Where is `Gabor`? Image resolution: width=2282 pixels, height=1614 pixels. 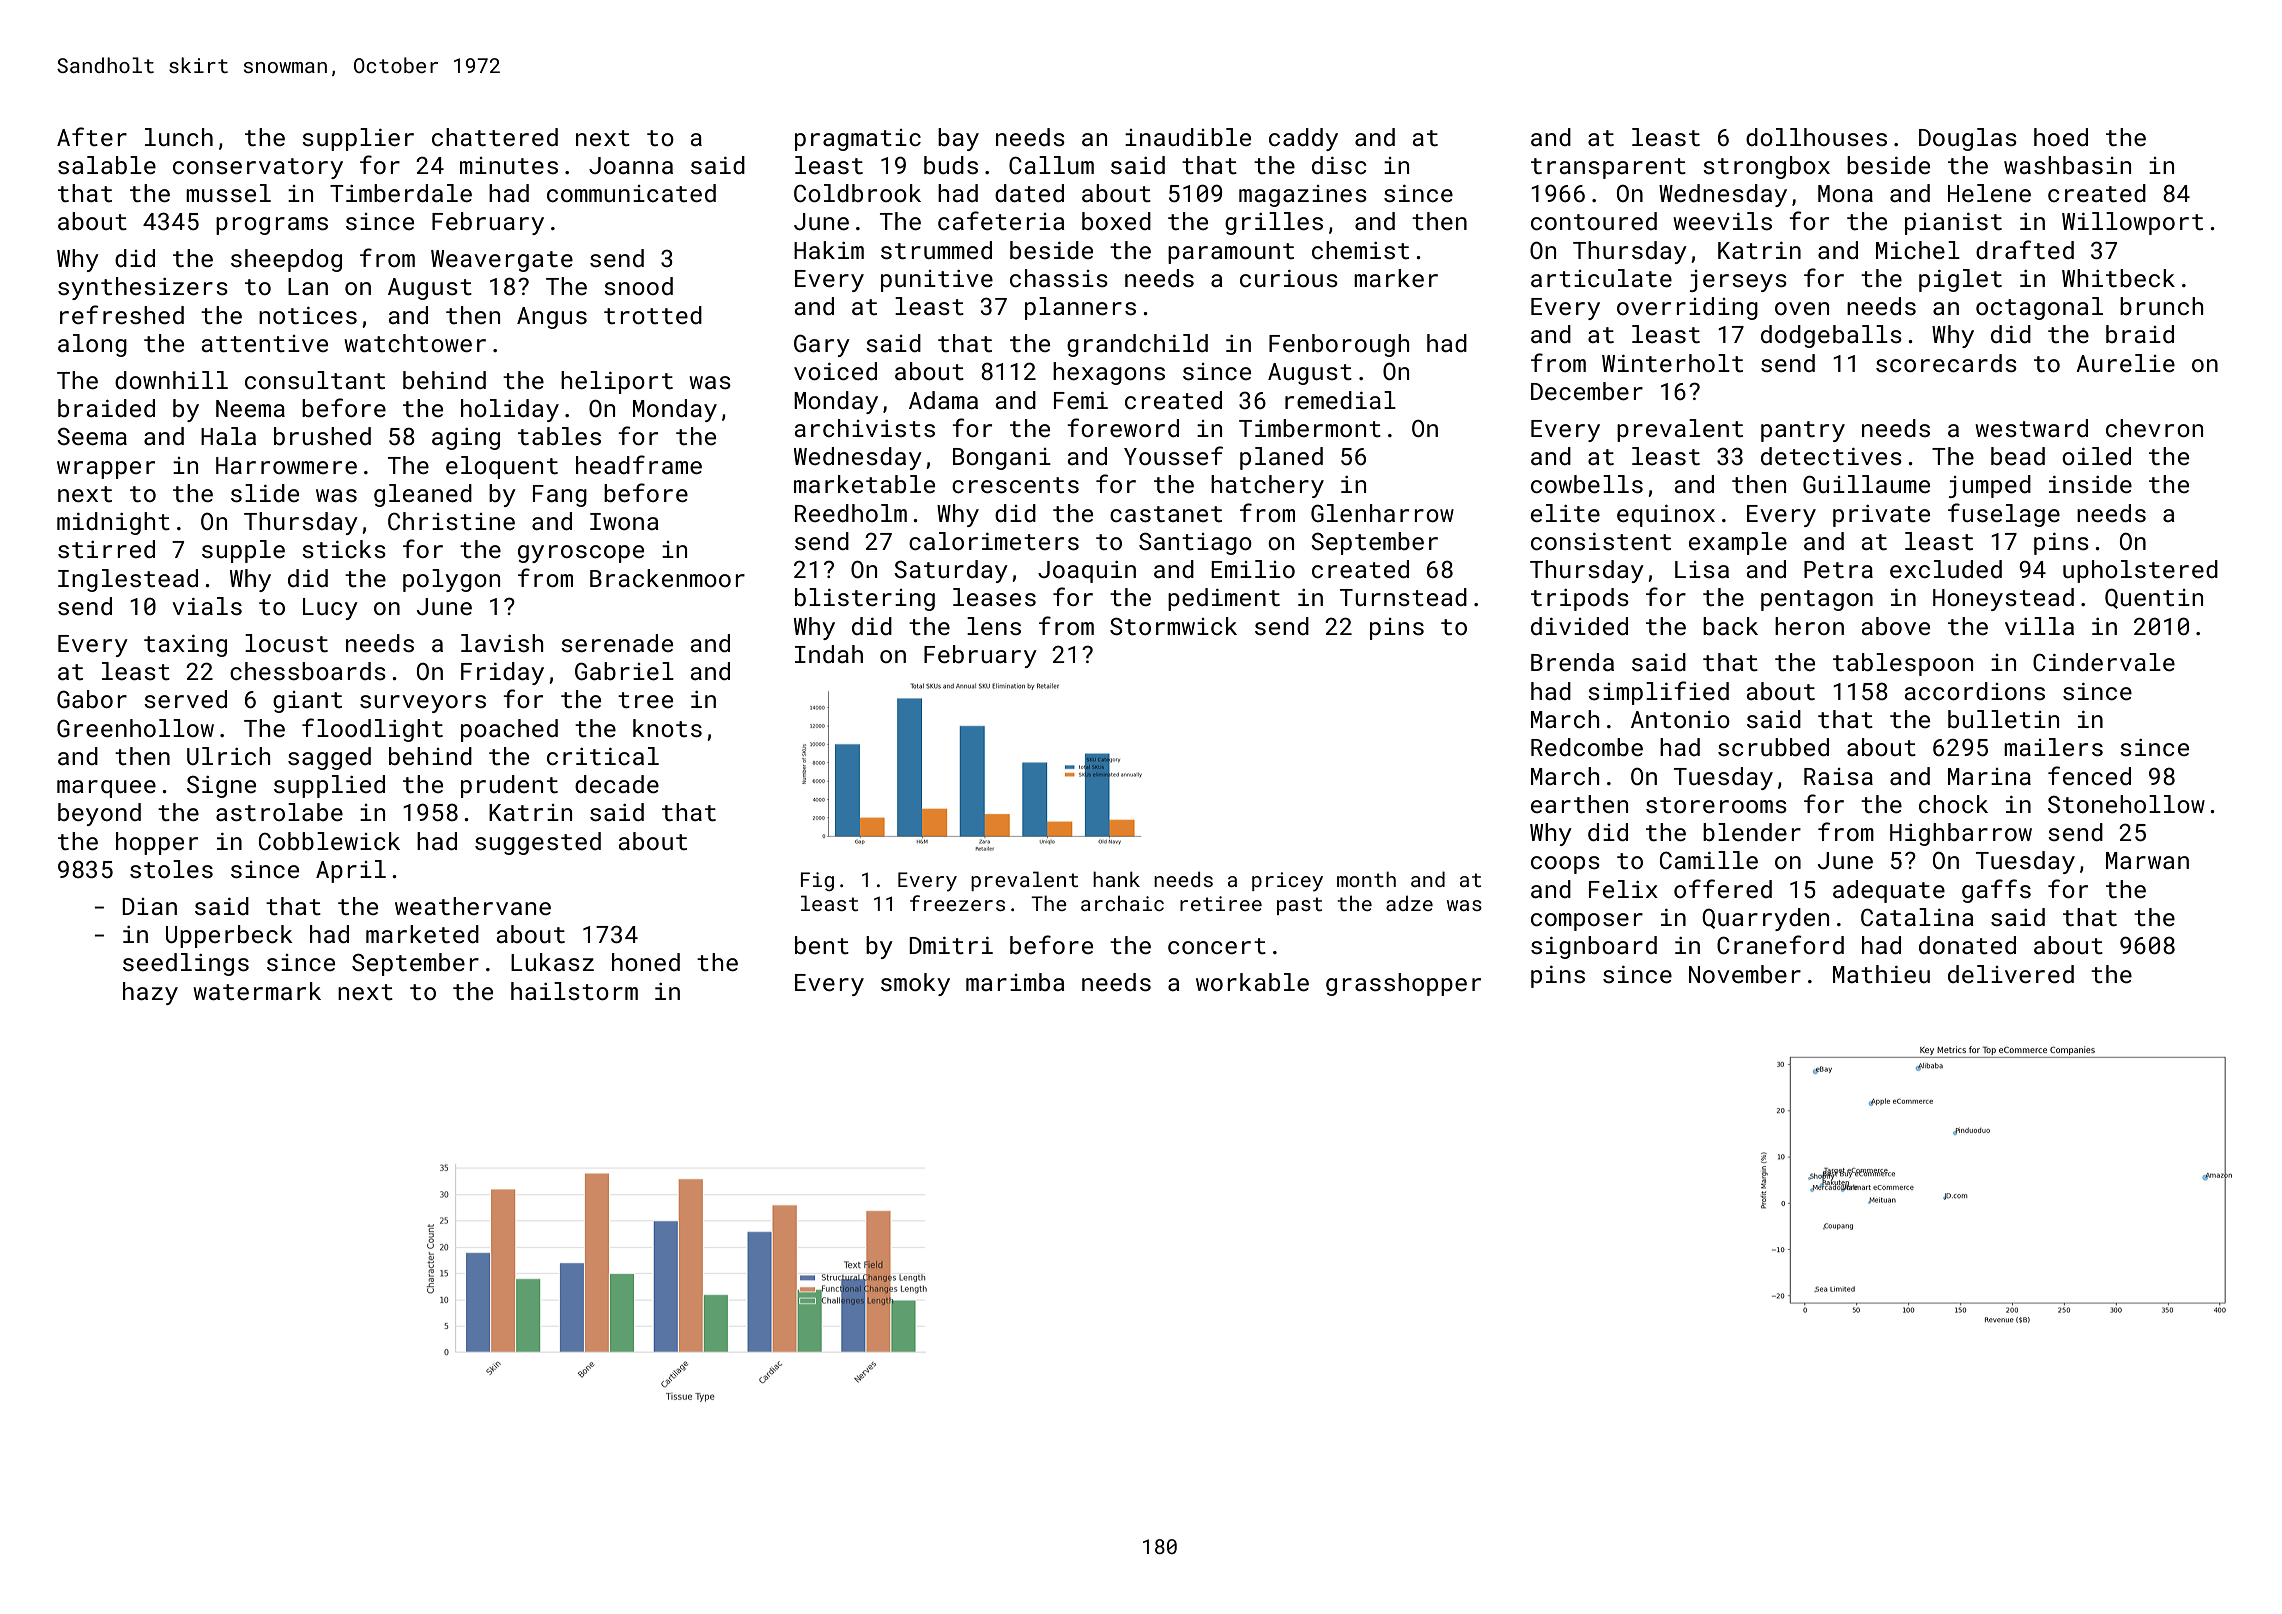 Gabor is located at coordinates (92, 699).
